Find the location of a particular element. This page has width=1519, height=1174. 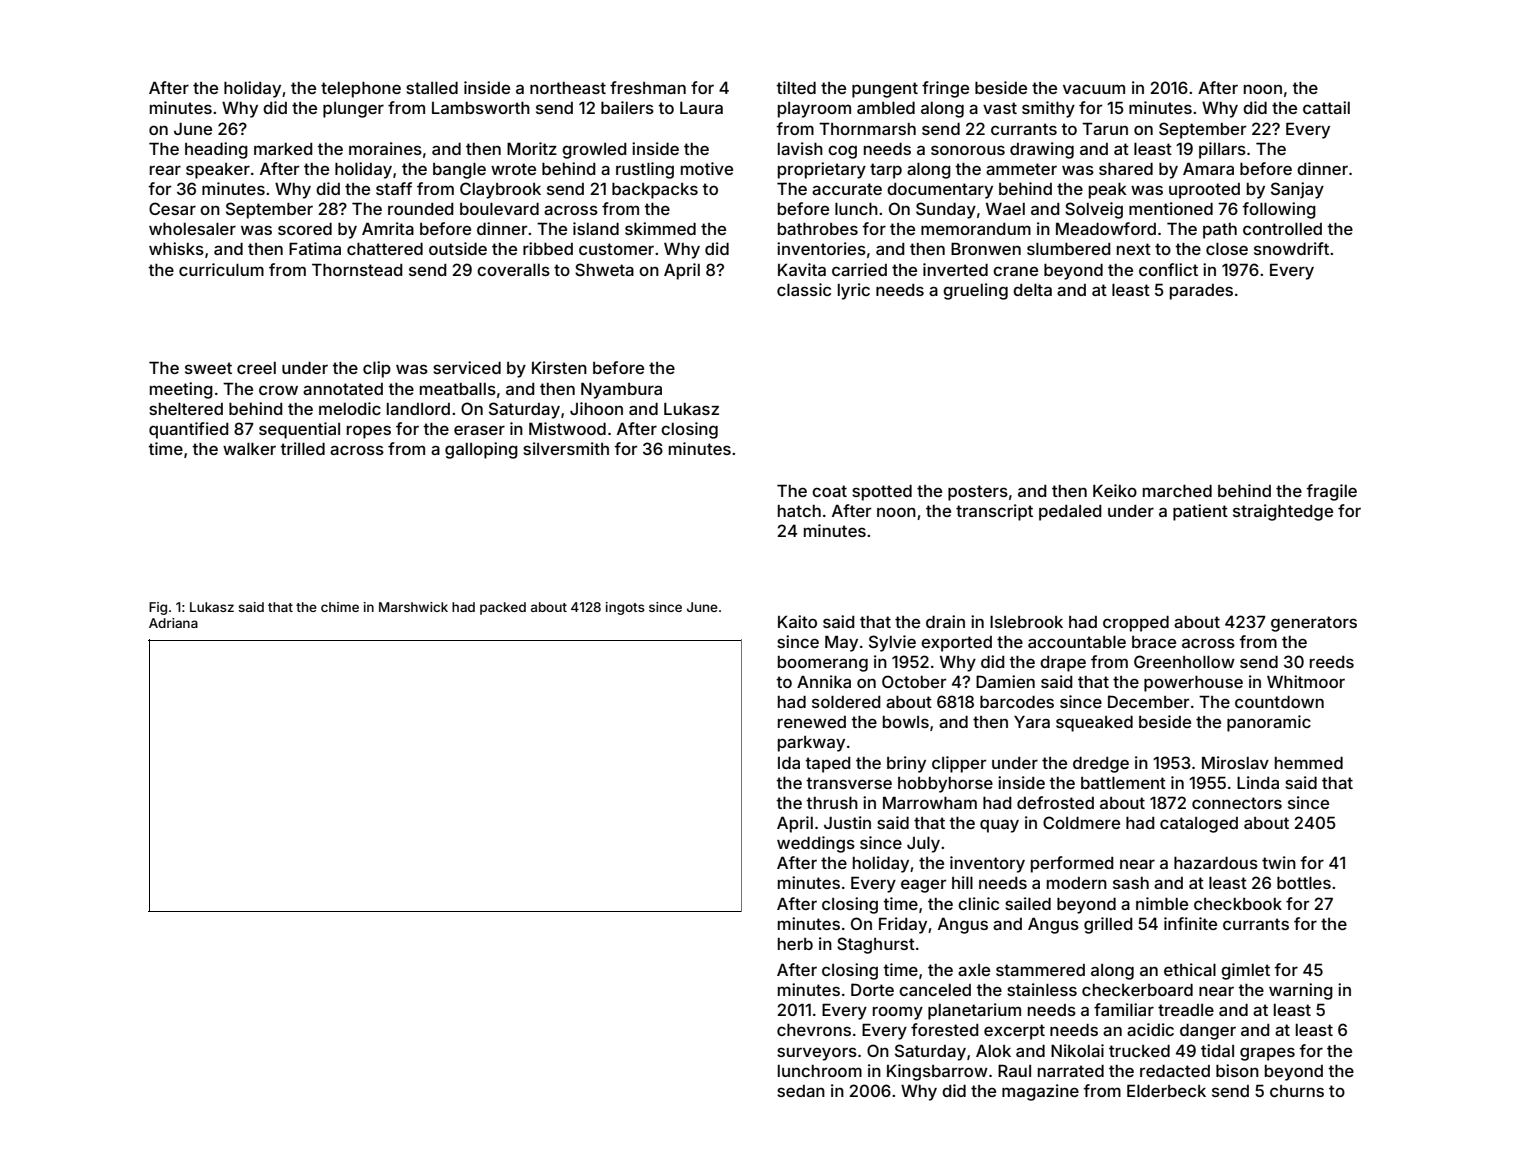

danger is located at coordinates (1208, 1032).
